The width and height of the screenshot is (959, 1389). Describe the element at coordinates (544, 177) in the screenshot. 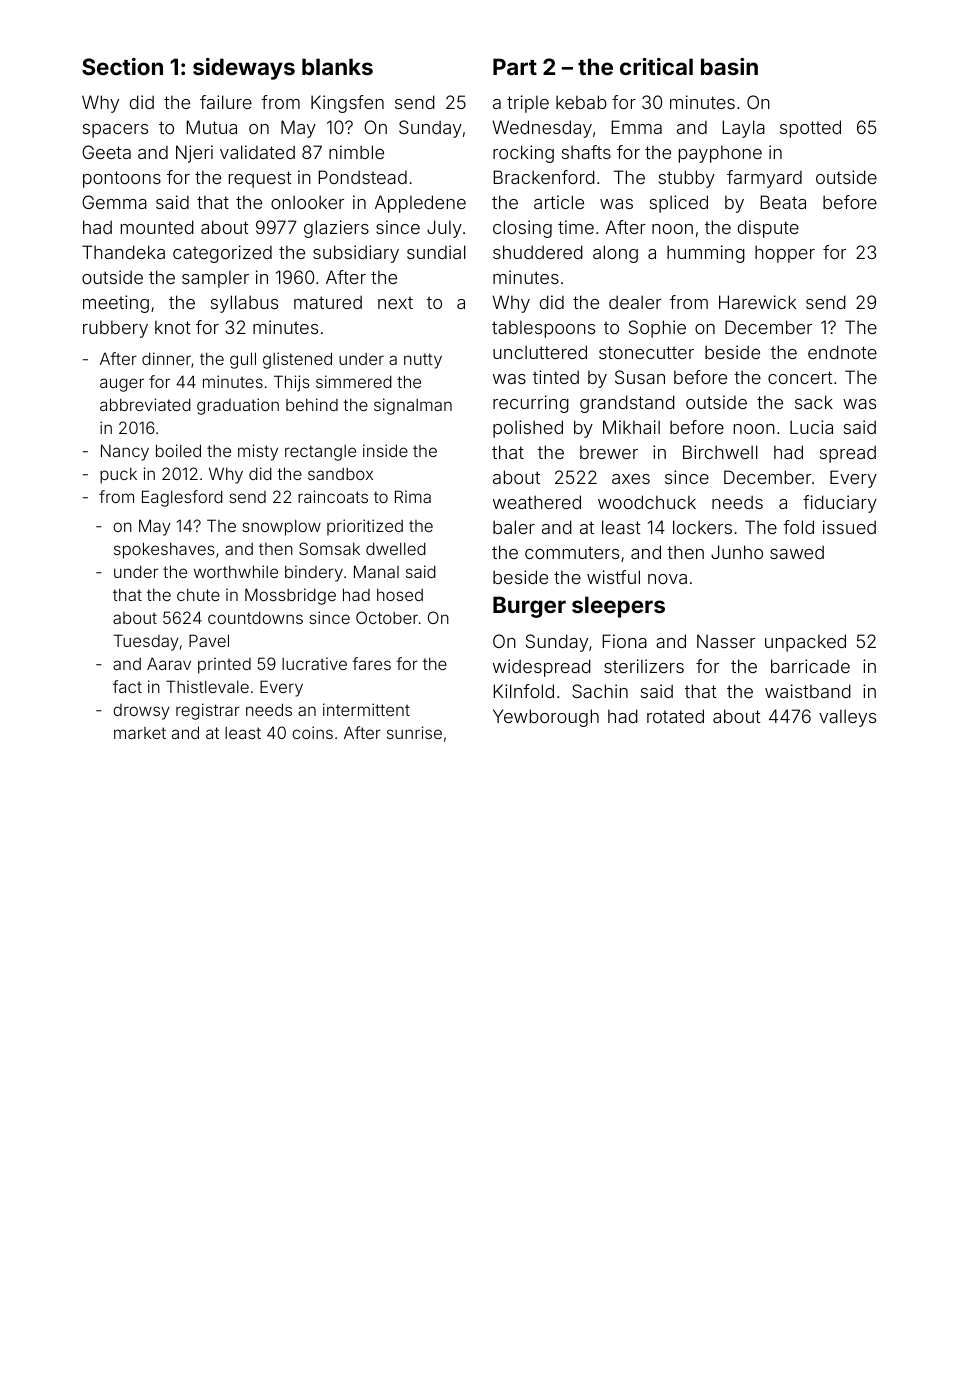

I see `Brackenford` at that location.
